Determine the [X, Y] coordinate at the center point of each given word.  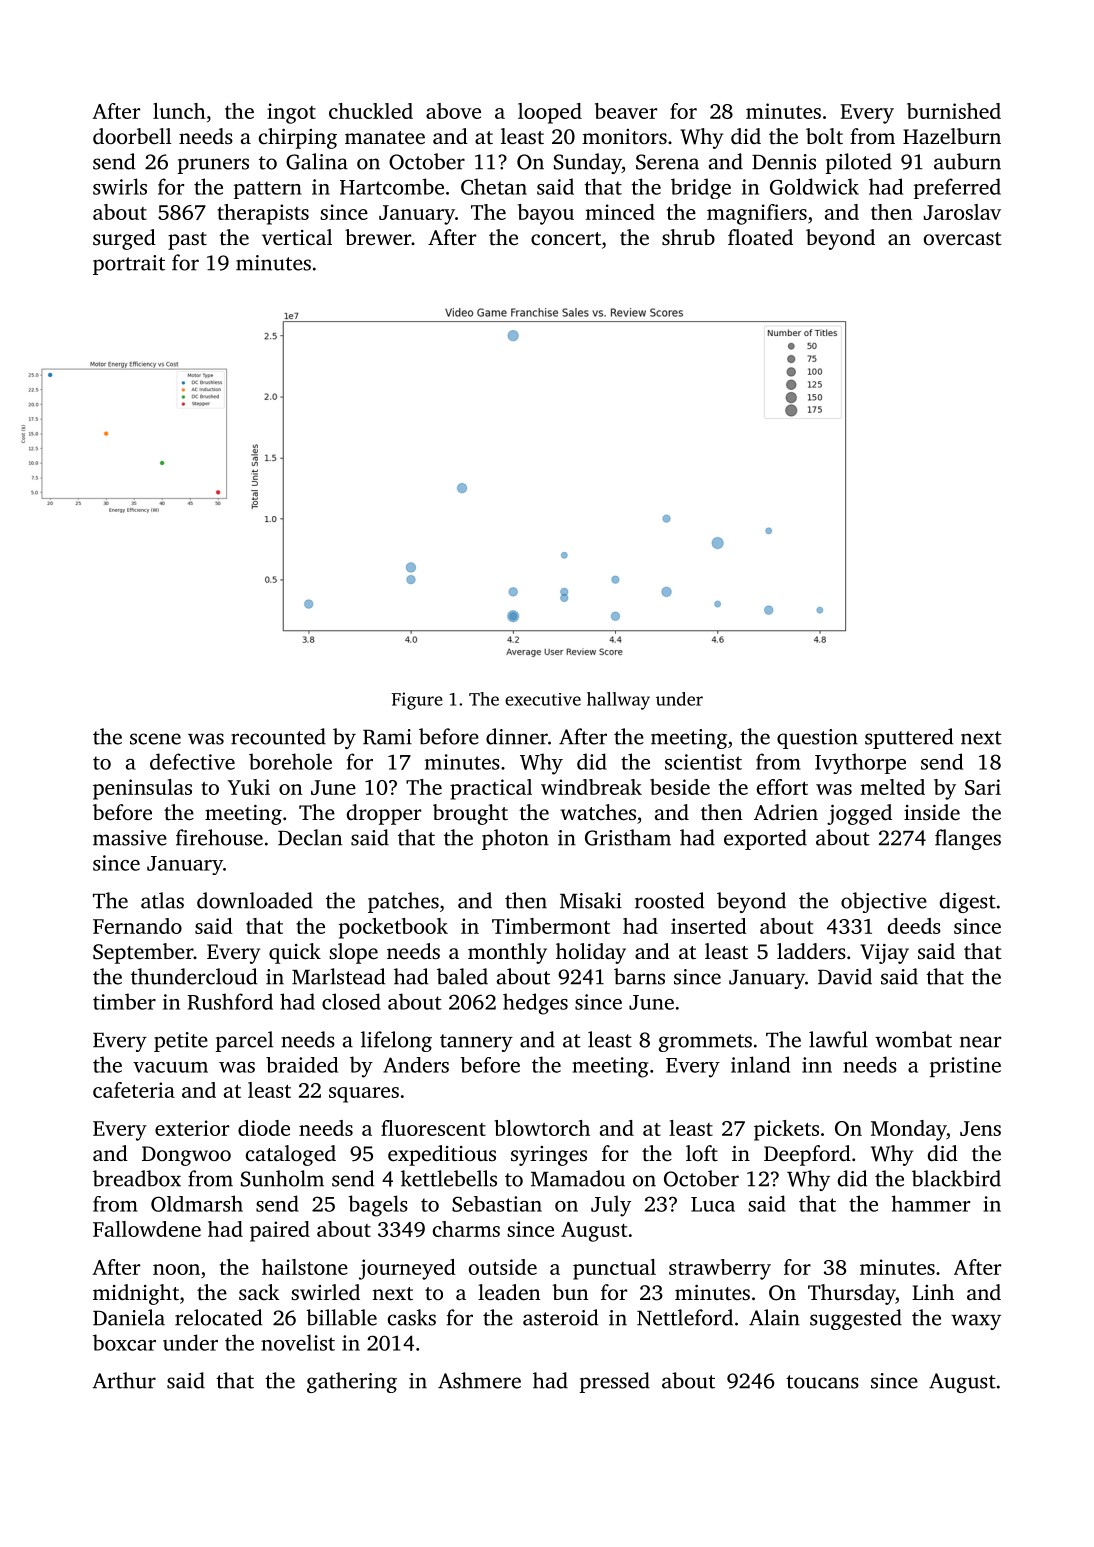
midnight [136, 1294]
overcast [963, 238]
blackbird [956, 1178]
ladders [811, 951]
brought [470, 814]
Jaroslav [962, 212]
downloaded [255, 900]
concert [566, 238]
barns [639, 976]
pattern [268, 190]
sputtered [909, 738]
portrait [129, 265]
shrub [688, 237]
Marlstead [338, 976]
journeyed [407, 1269]
